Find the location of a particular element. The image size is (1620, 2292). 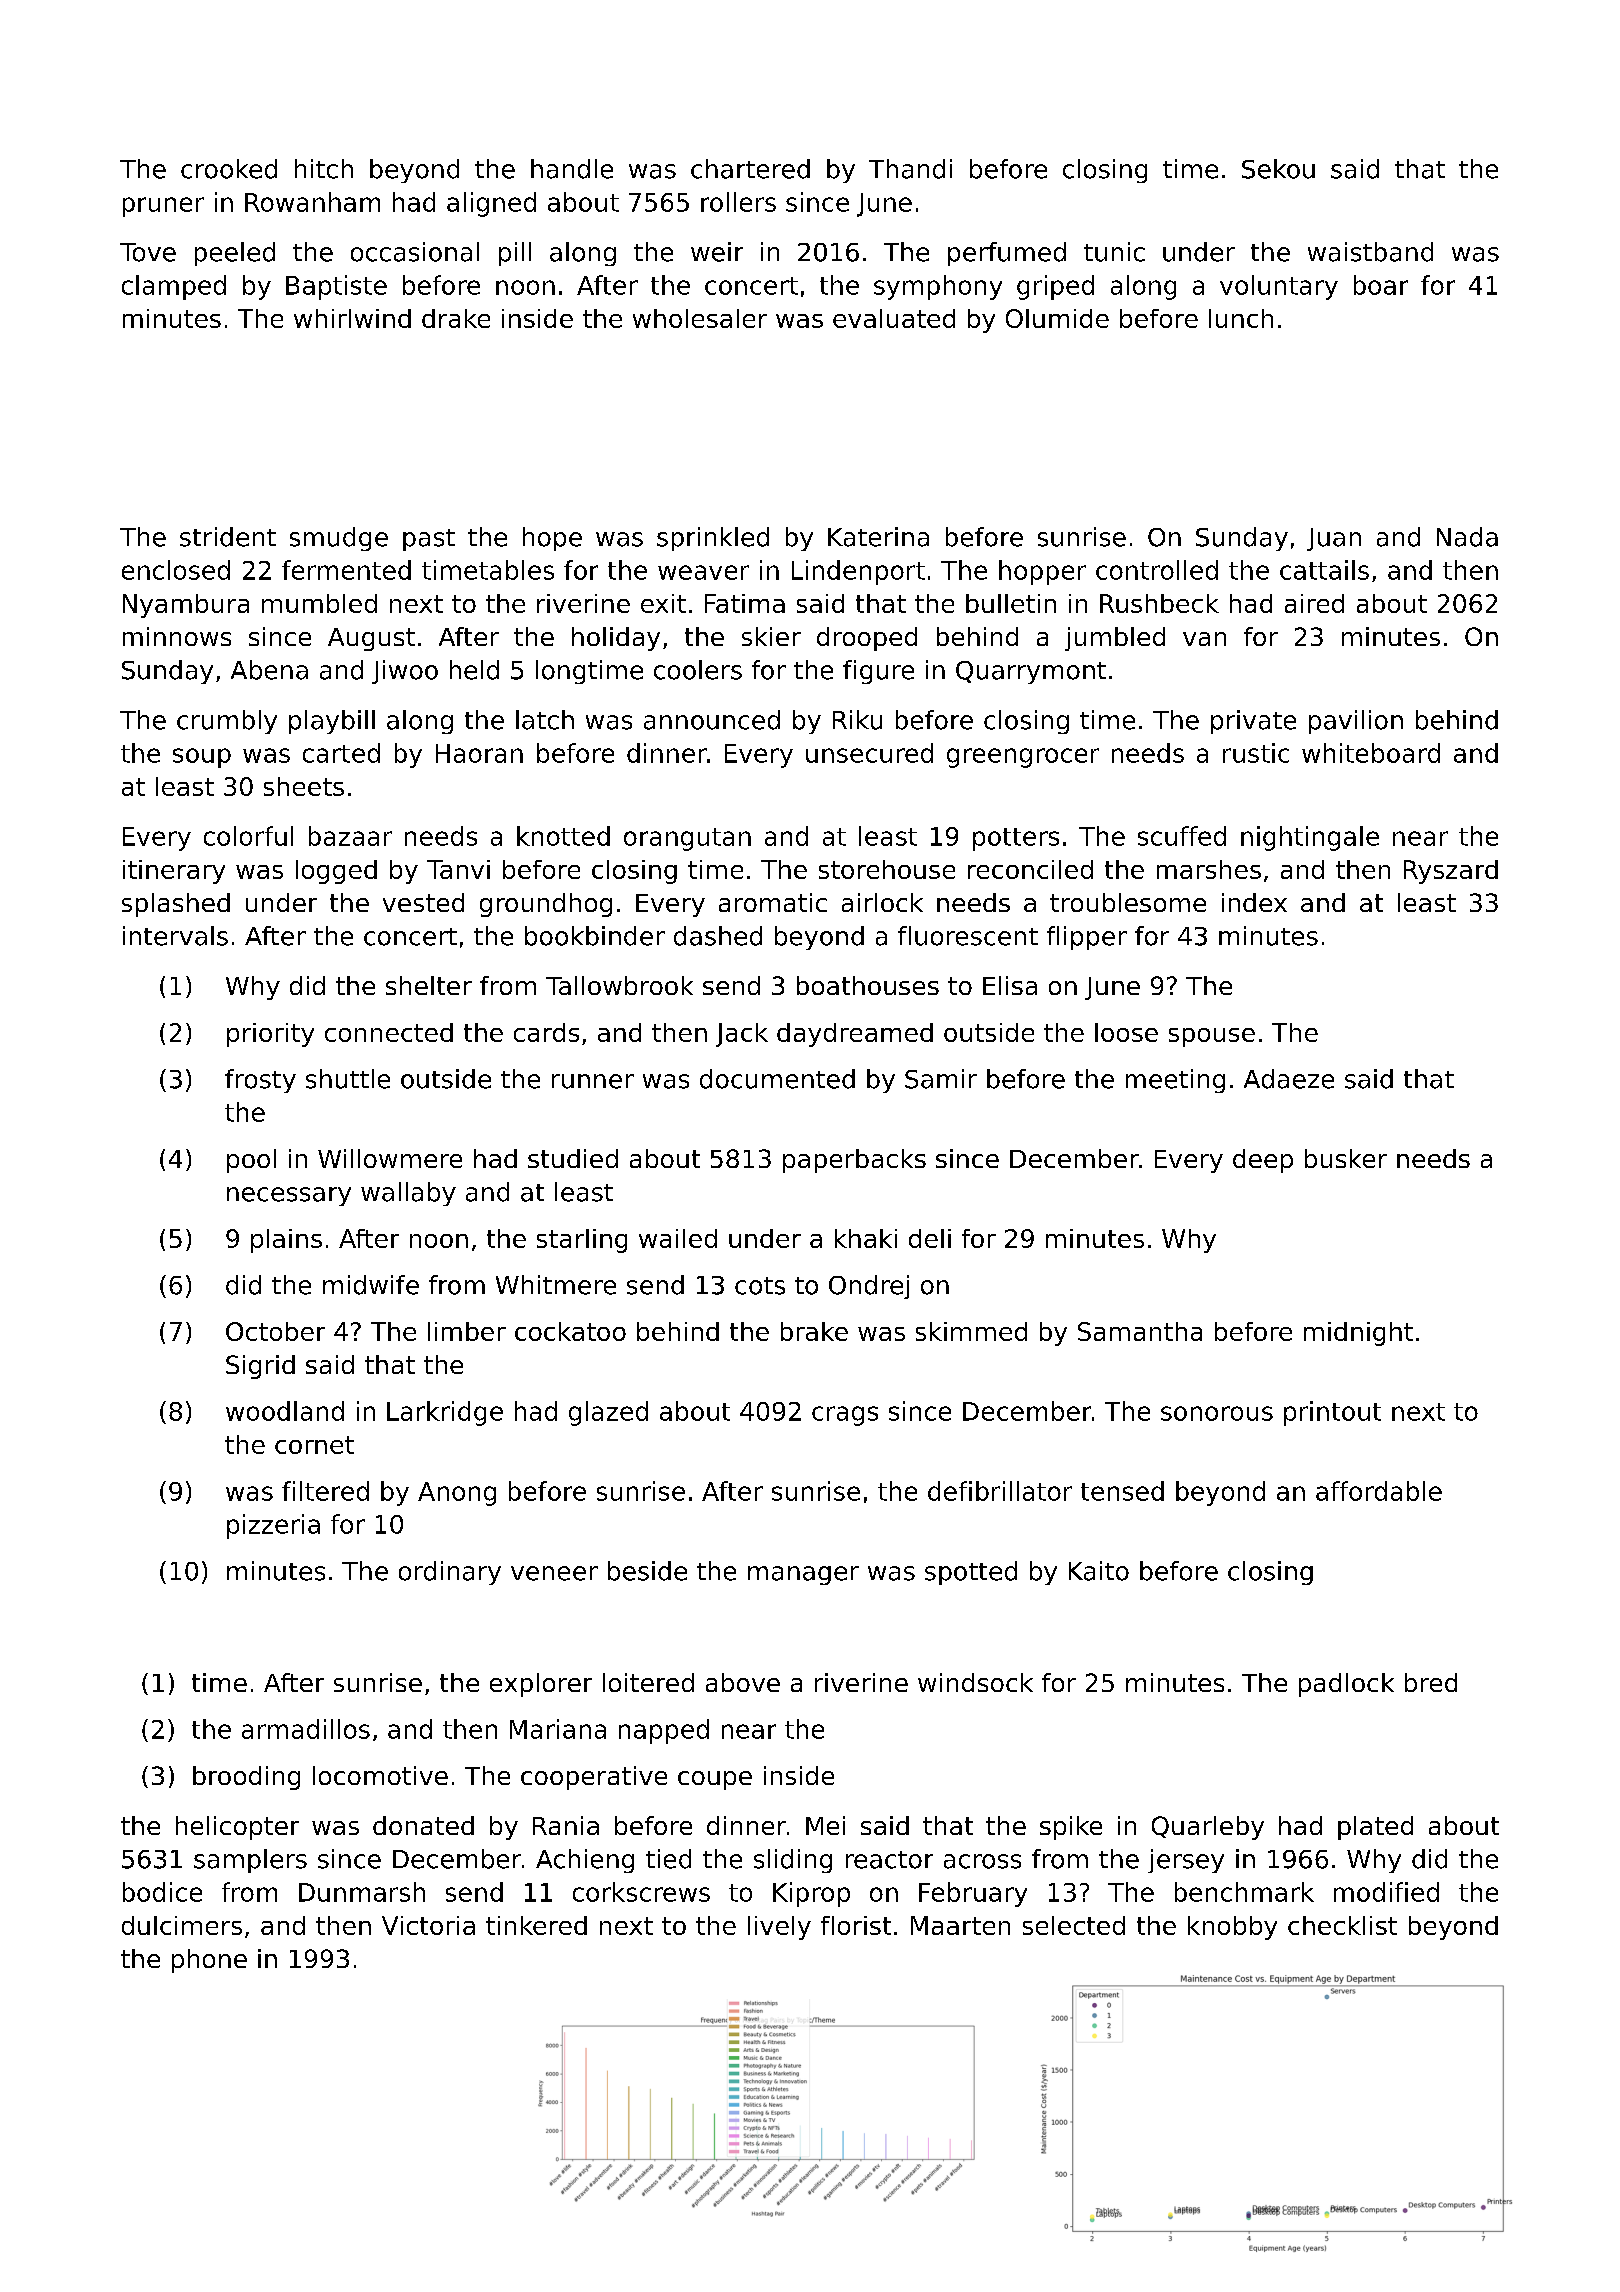

rustic is located at coordinates (1256, 753).
